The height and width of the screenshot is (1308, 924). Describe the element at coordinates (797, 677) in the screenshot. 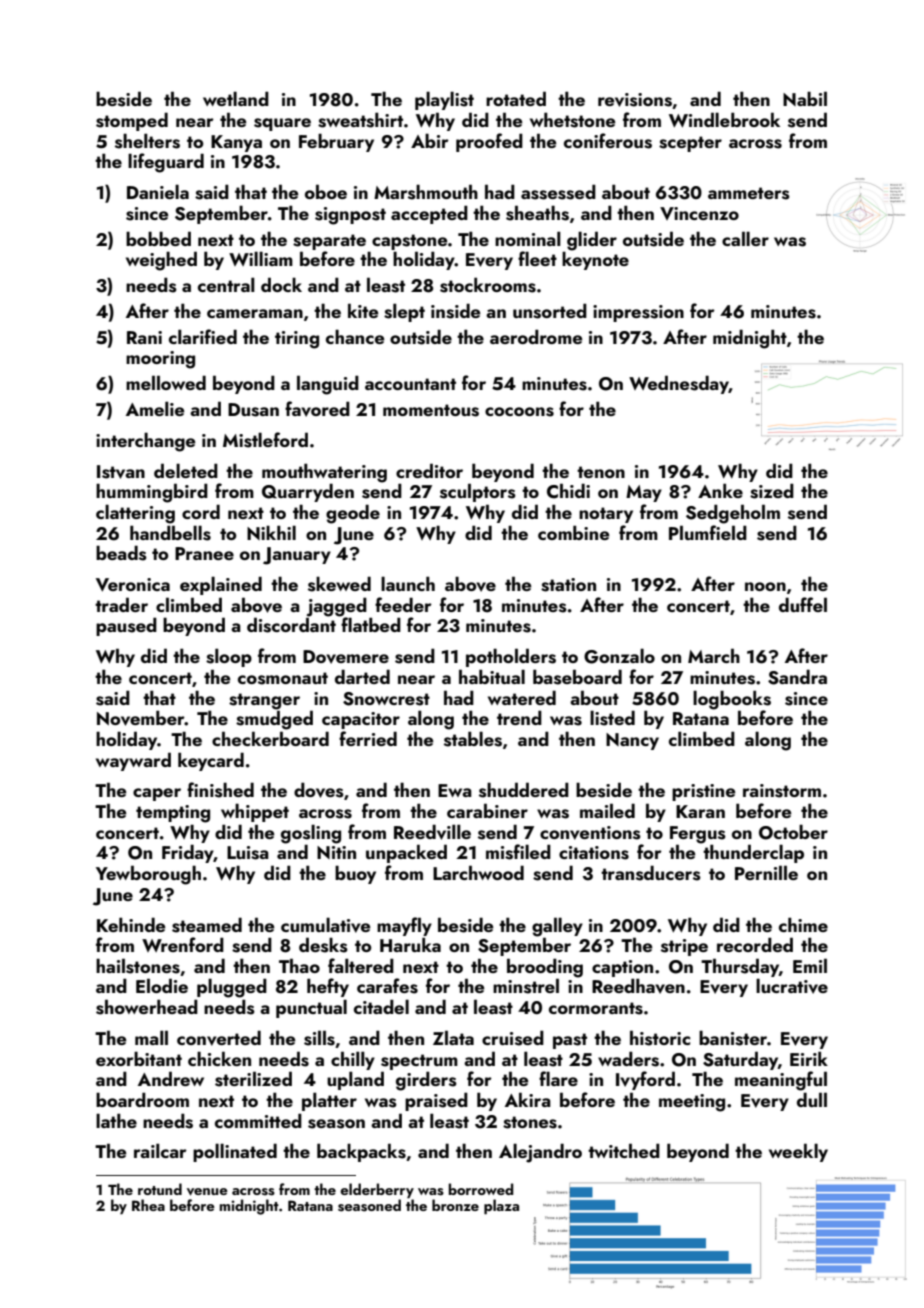

I see `Sandra` at that location.
